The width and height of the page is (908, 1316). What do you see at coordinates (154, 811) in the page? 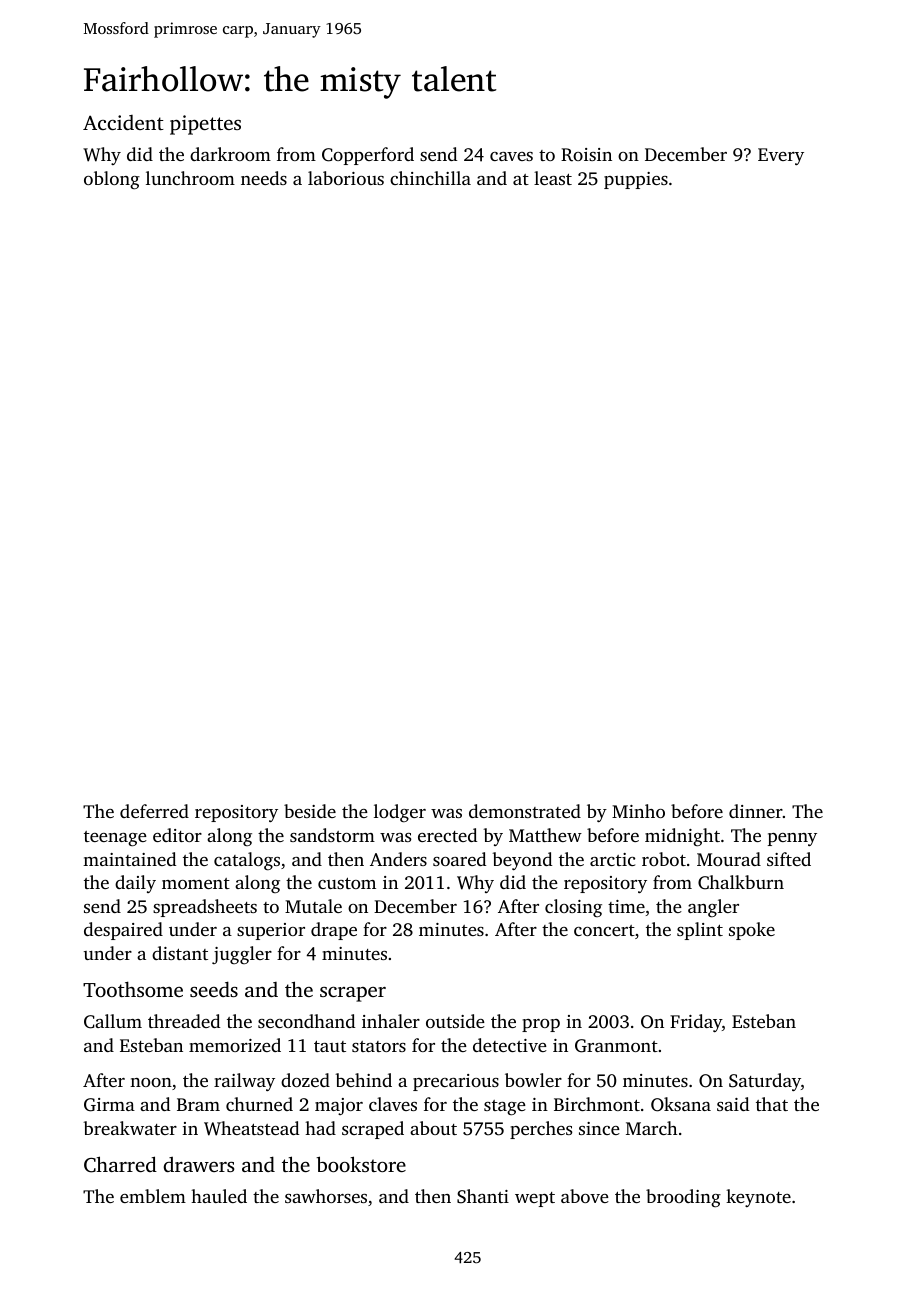
I see `deferred` at bounding box center [154, 811].
